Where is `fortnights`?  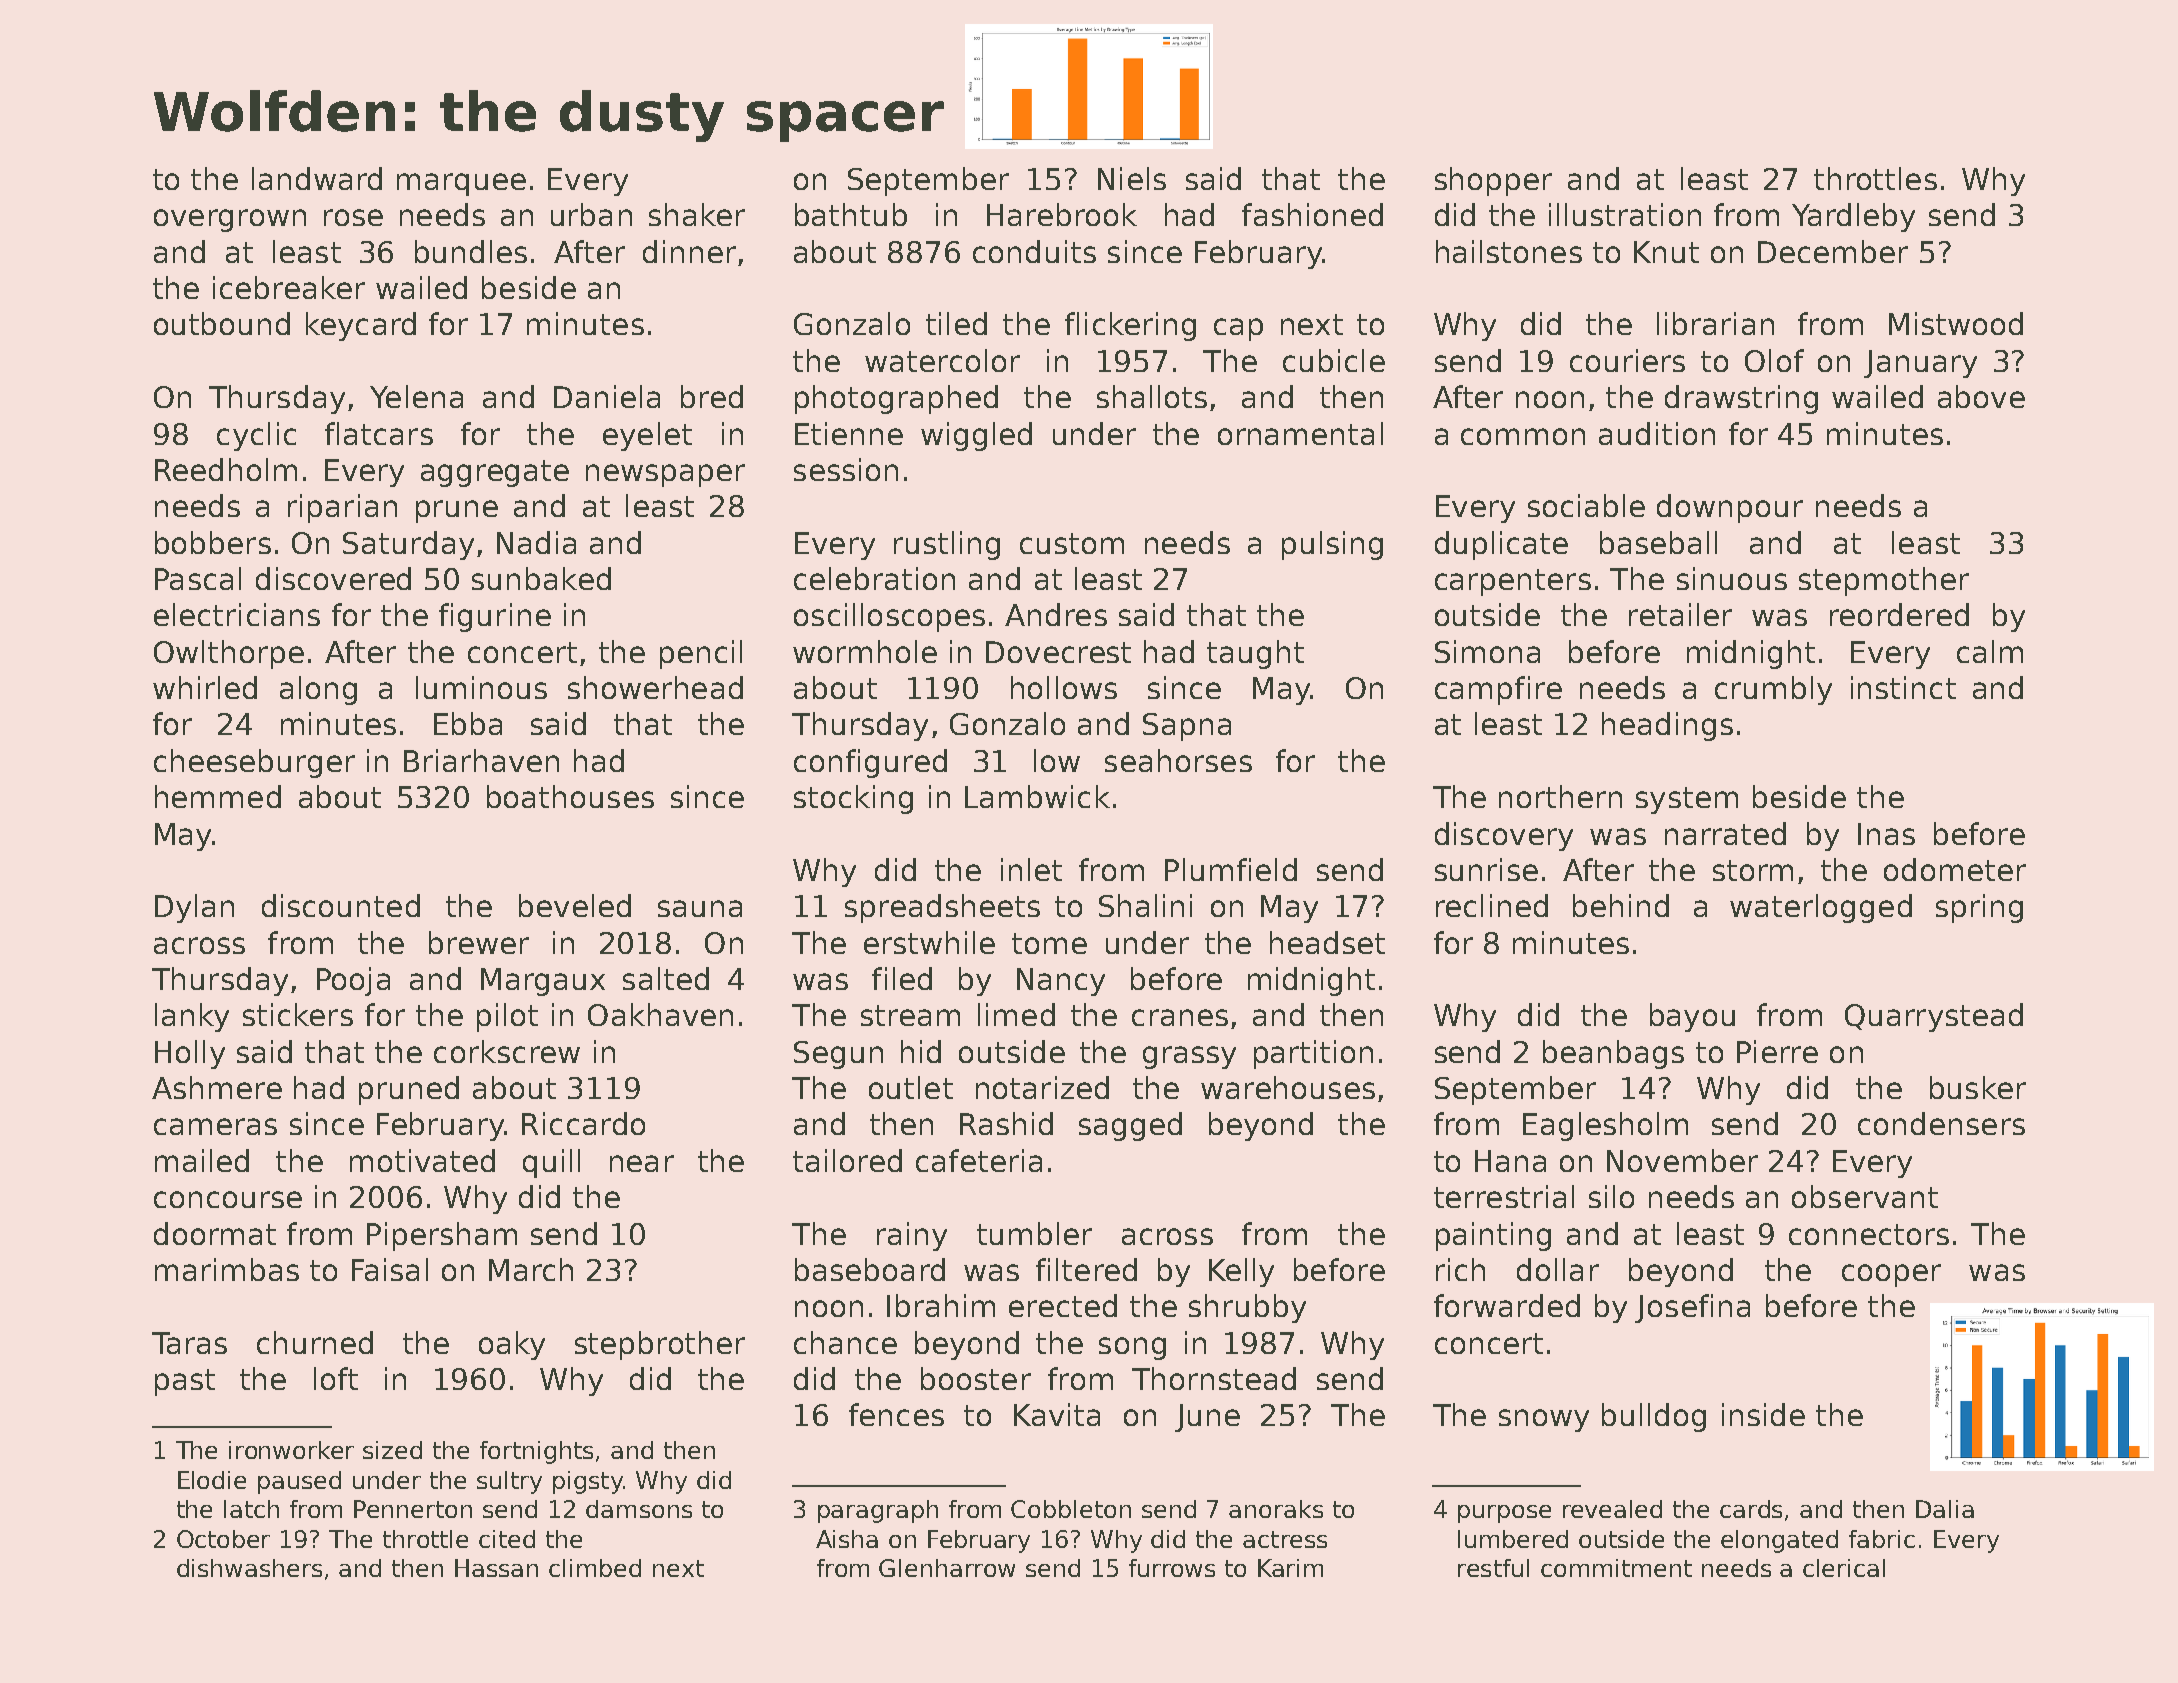 fortnights is located at coordinates (536, 1452).
